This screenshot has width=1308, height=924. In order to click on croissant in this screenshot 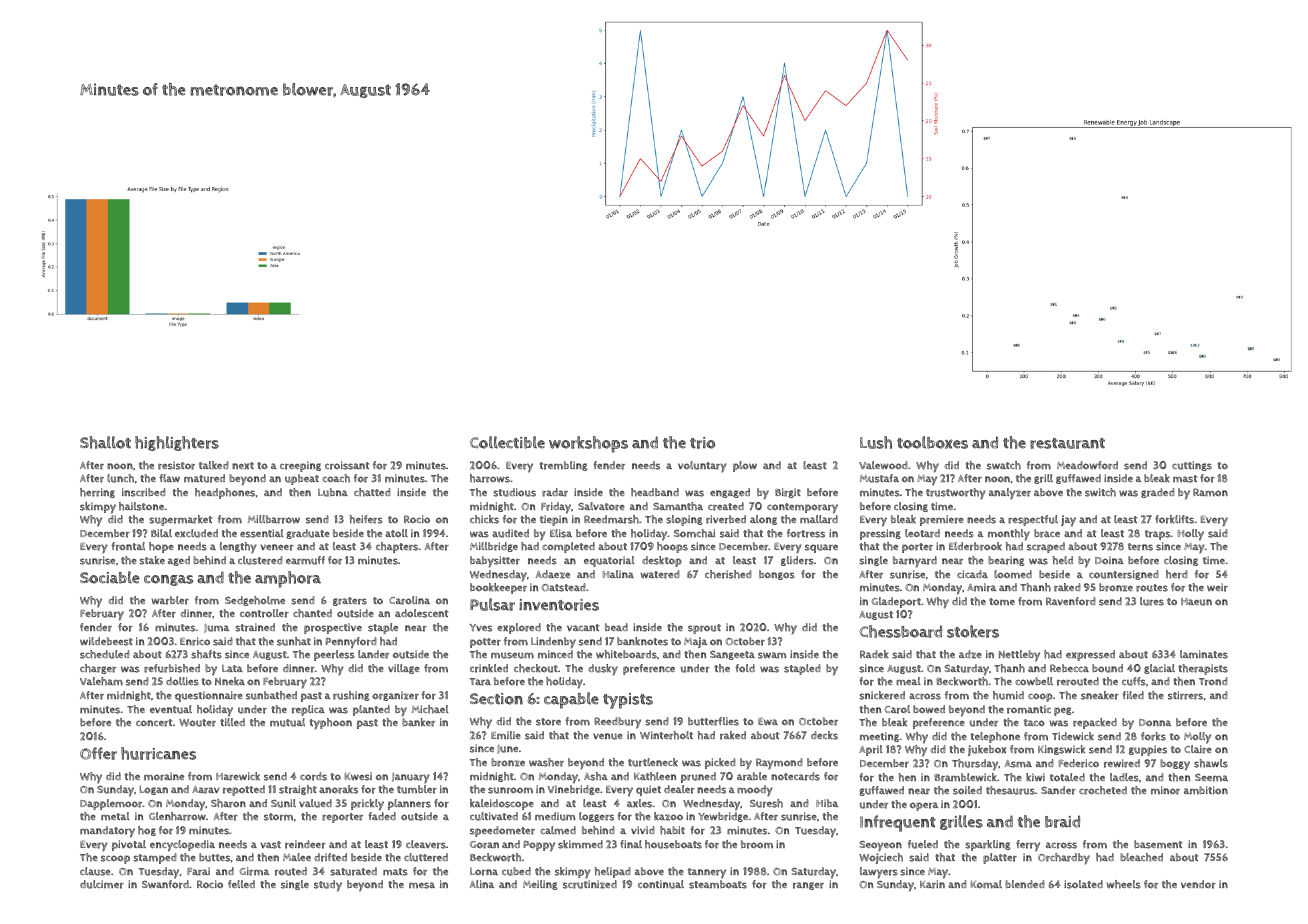, I will do `click(347, 465)`.
